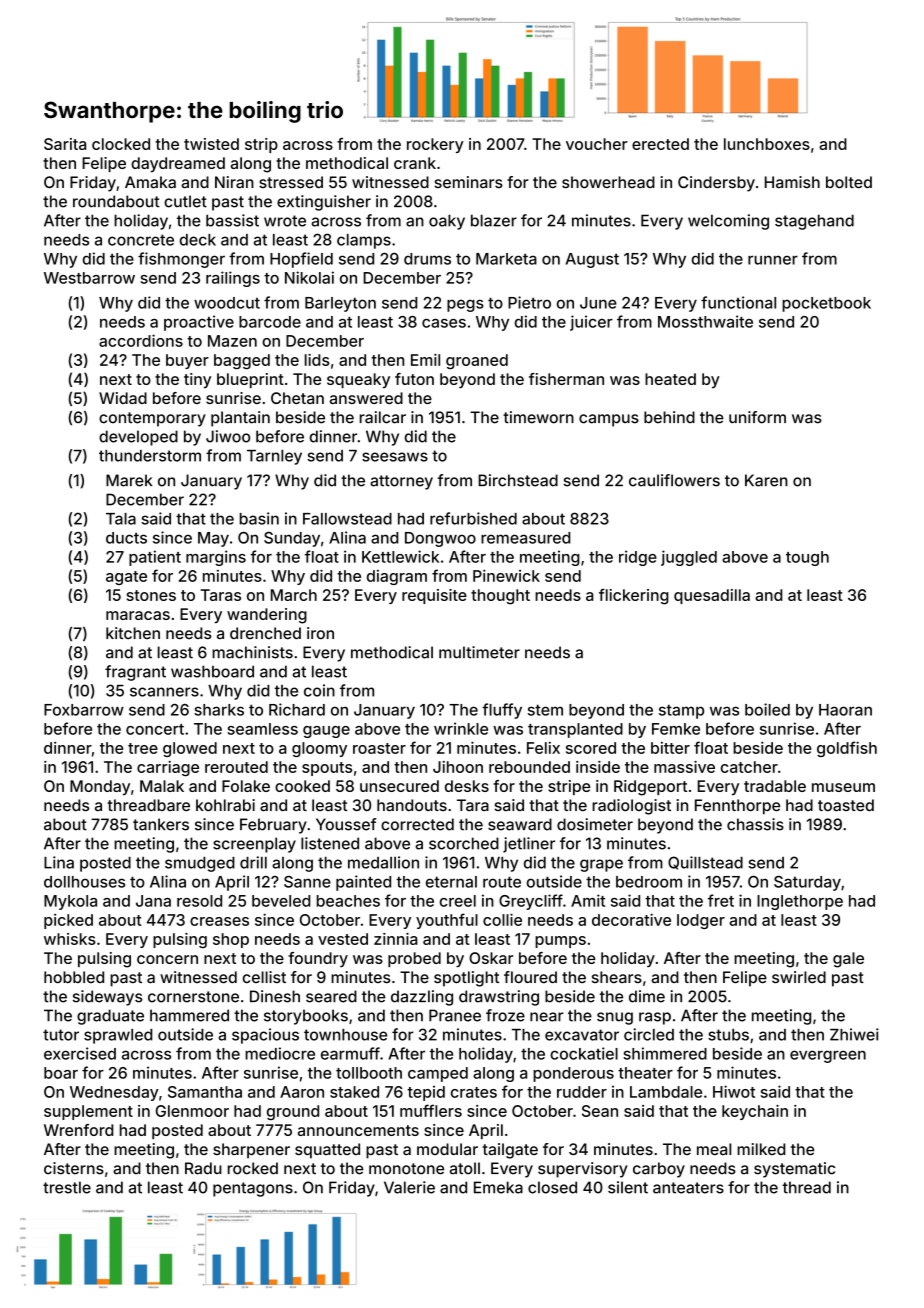  Describe the element at coordinates (150, 182) in the image. I see `Amaka` at that location.
